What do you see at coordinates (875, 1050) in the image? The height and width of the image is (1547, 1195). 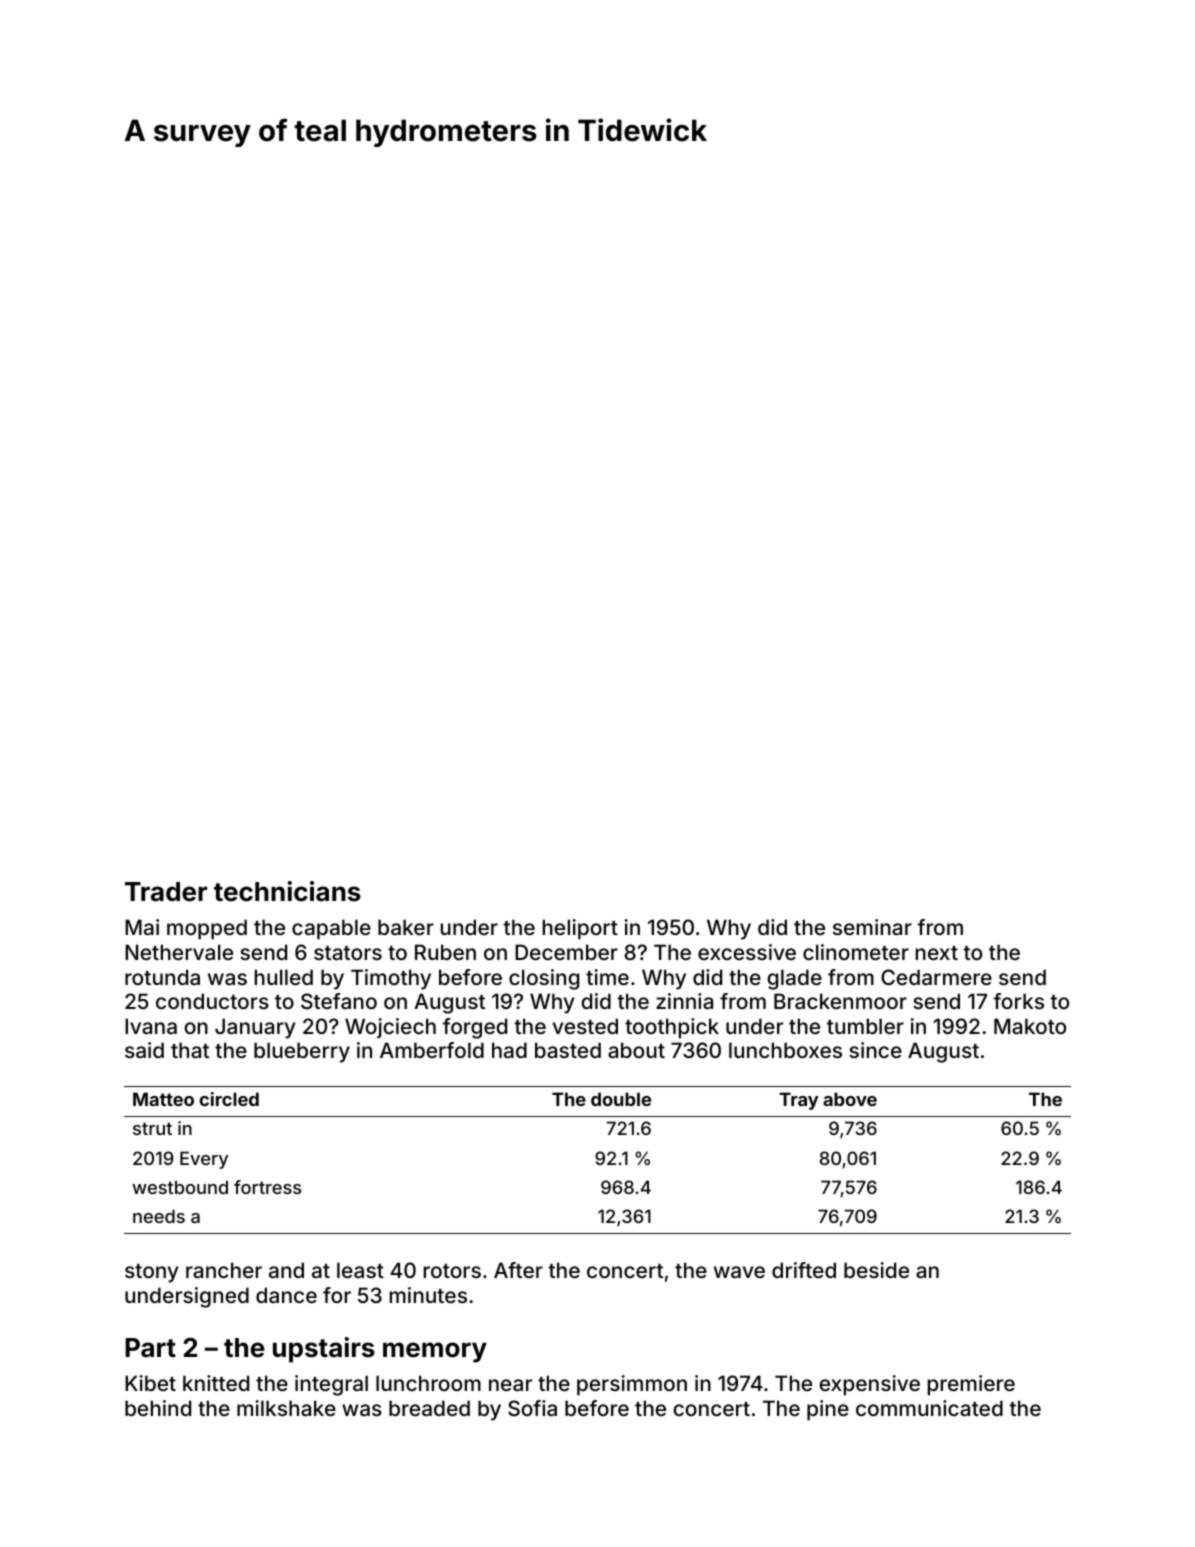 I see `since` at bounding box center [875, 1050].
